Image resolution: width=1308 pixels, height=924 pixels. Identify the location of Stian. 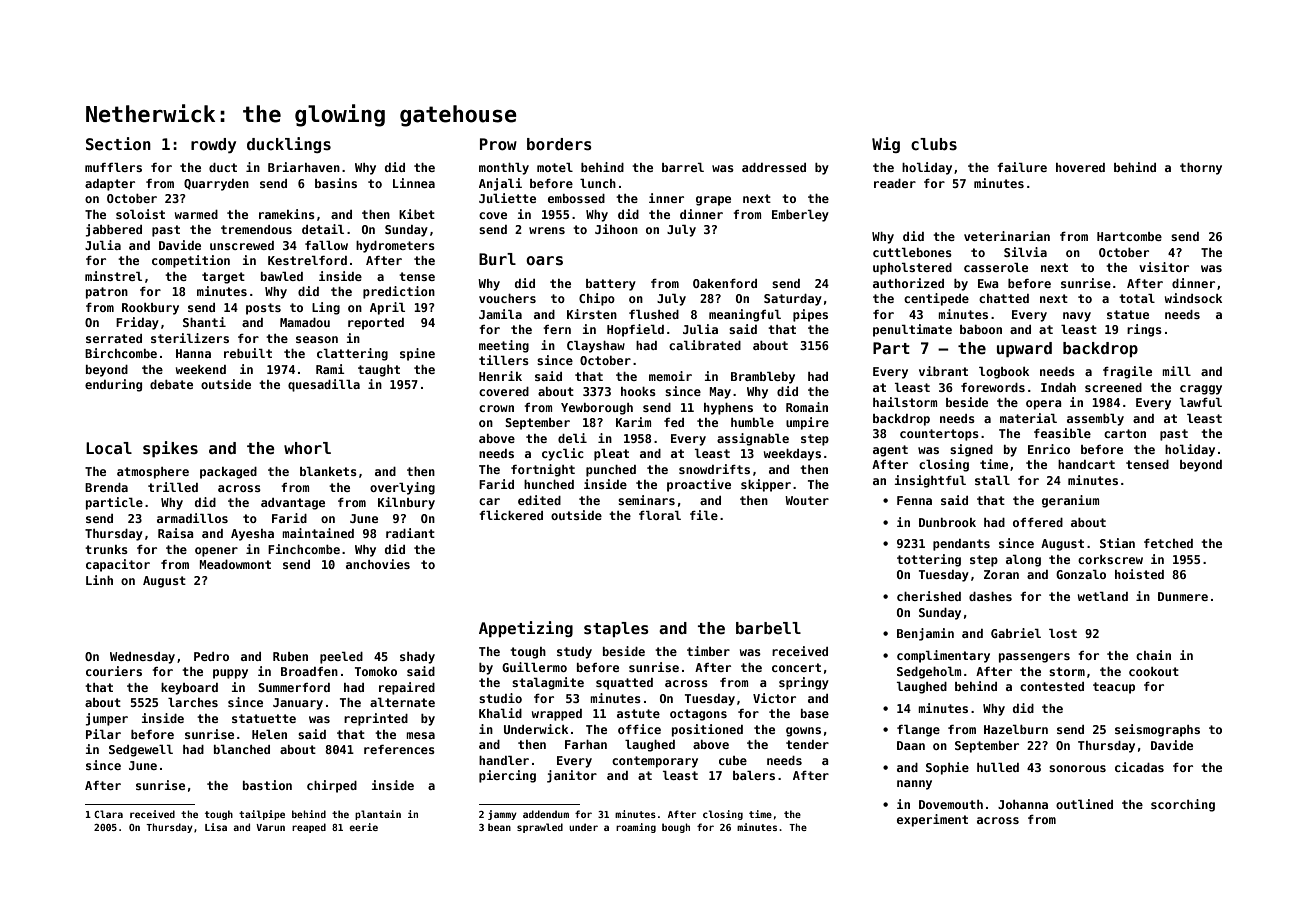
(1117, 543).
